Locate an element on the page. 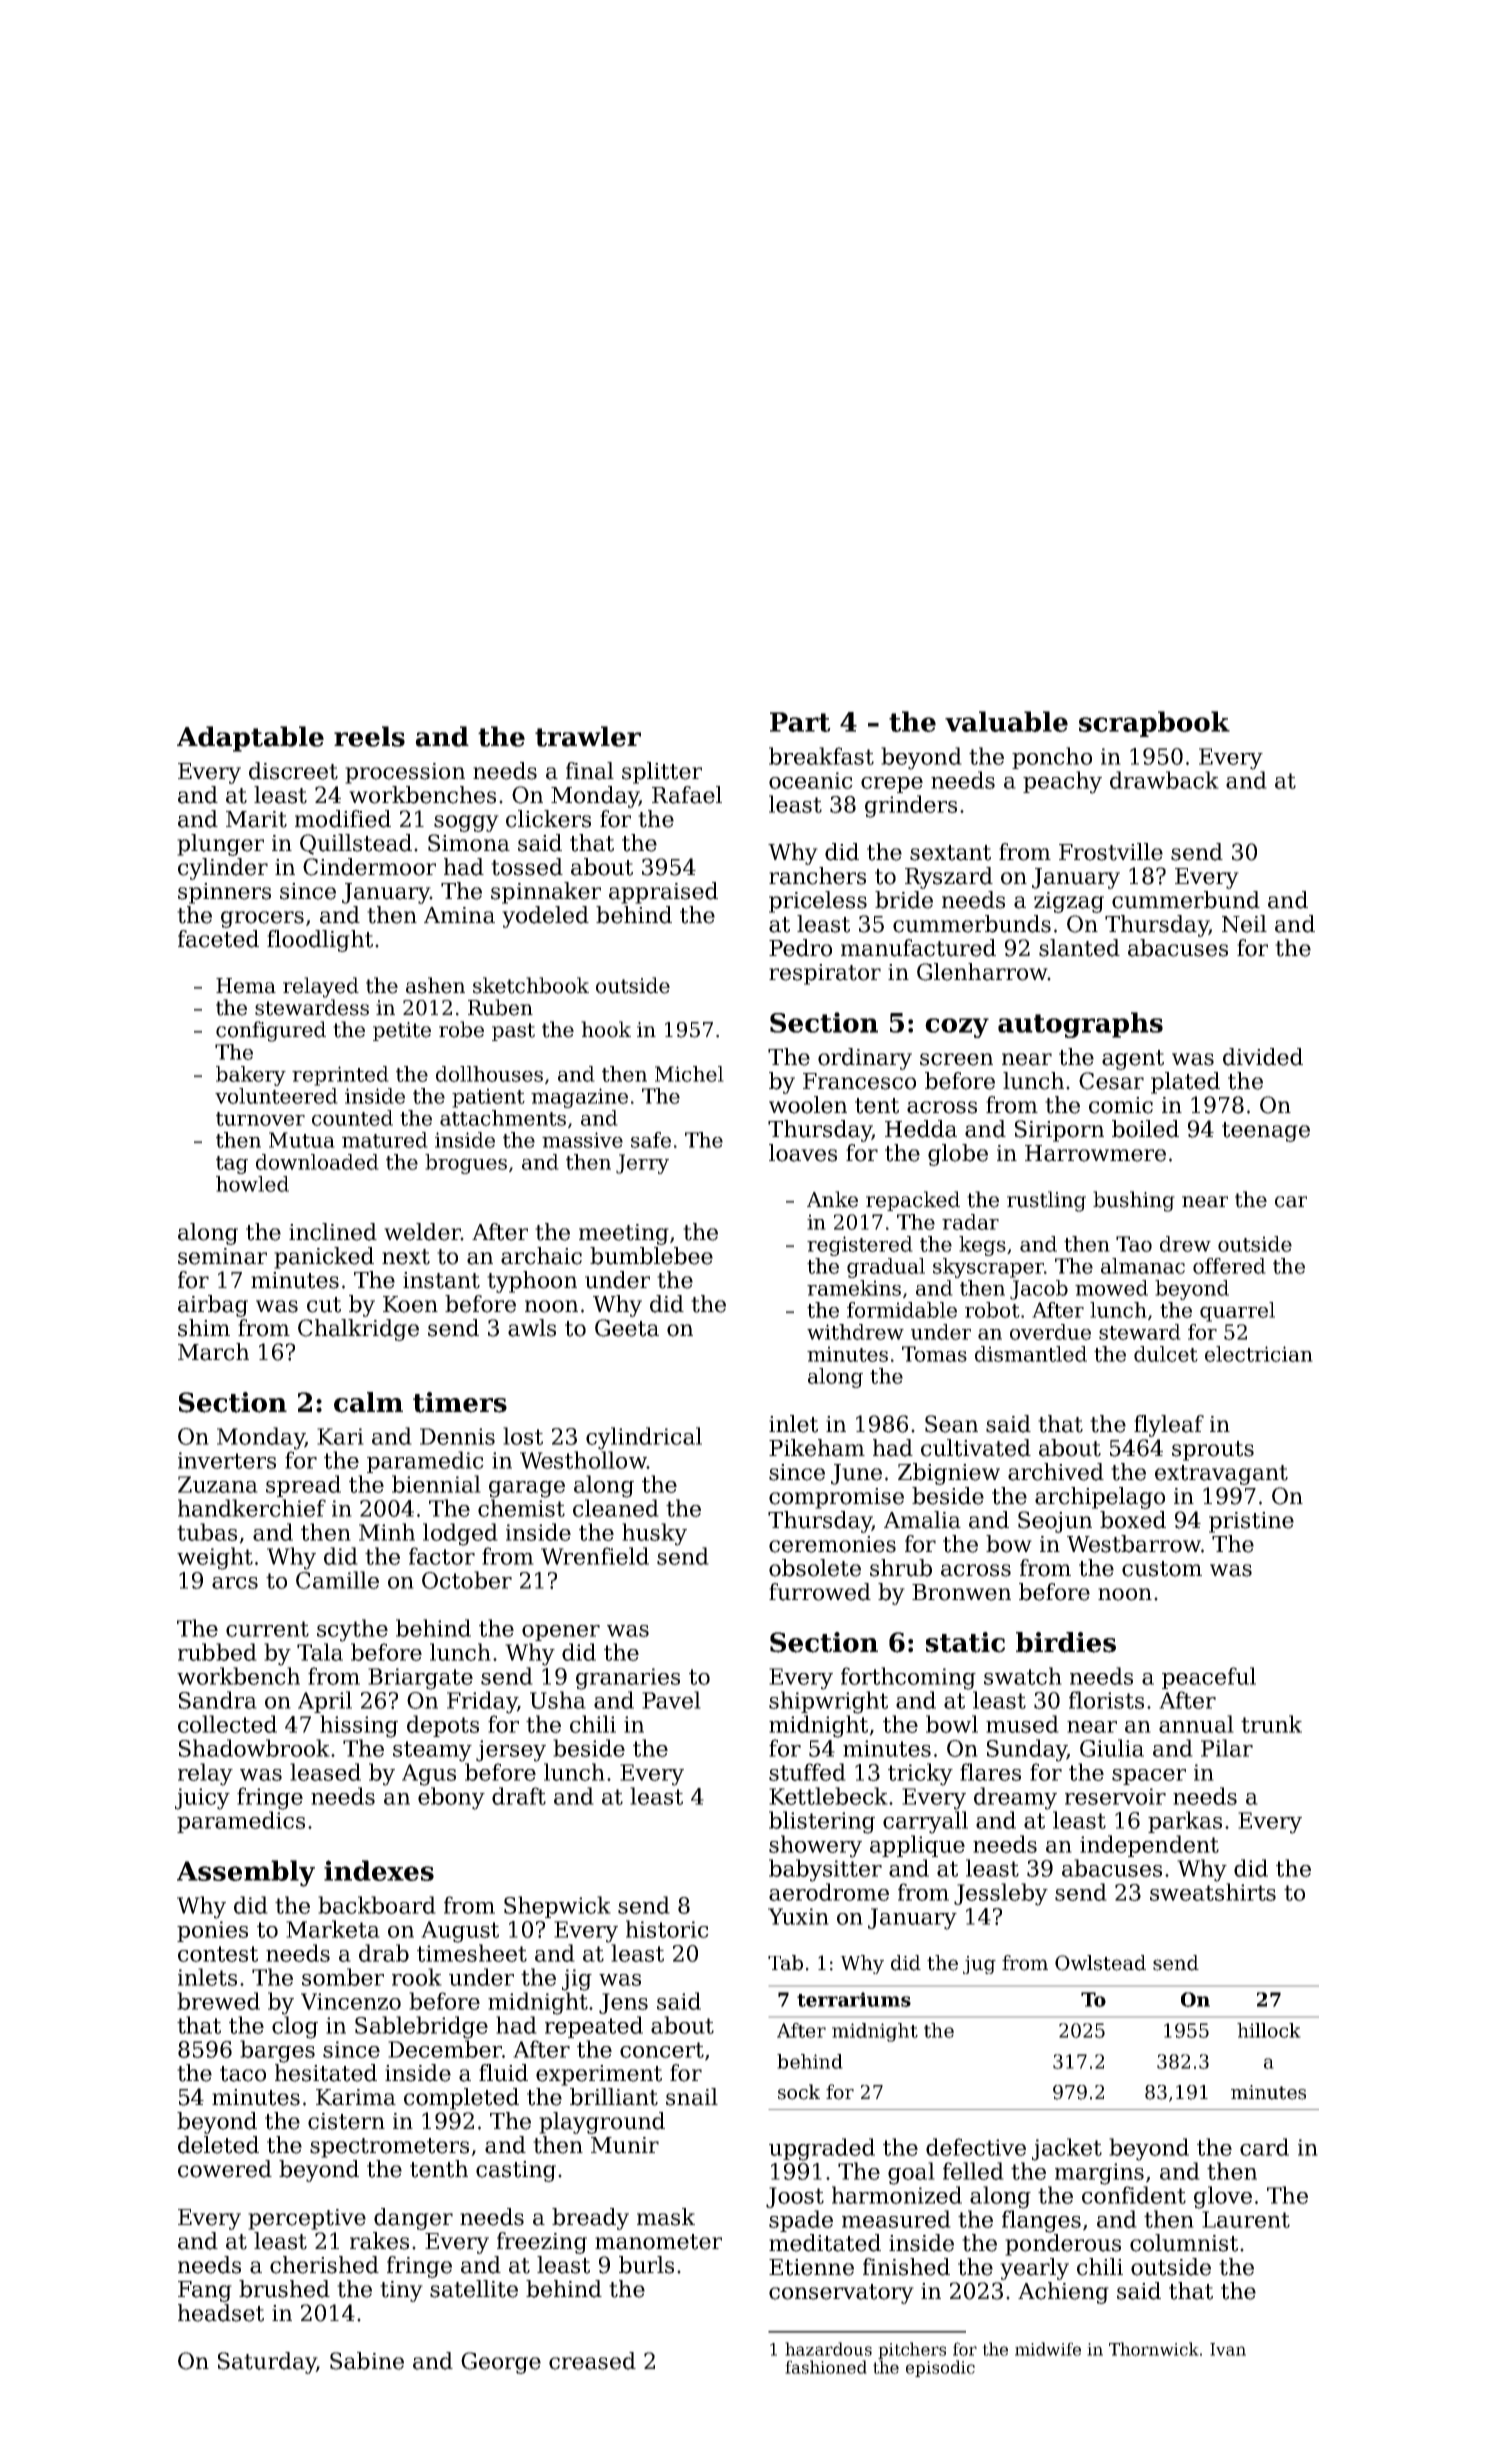  Sabine is located at coordinates (367, 2361).
